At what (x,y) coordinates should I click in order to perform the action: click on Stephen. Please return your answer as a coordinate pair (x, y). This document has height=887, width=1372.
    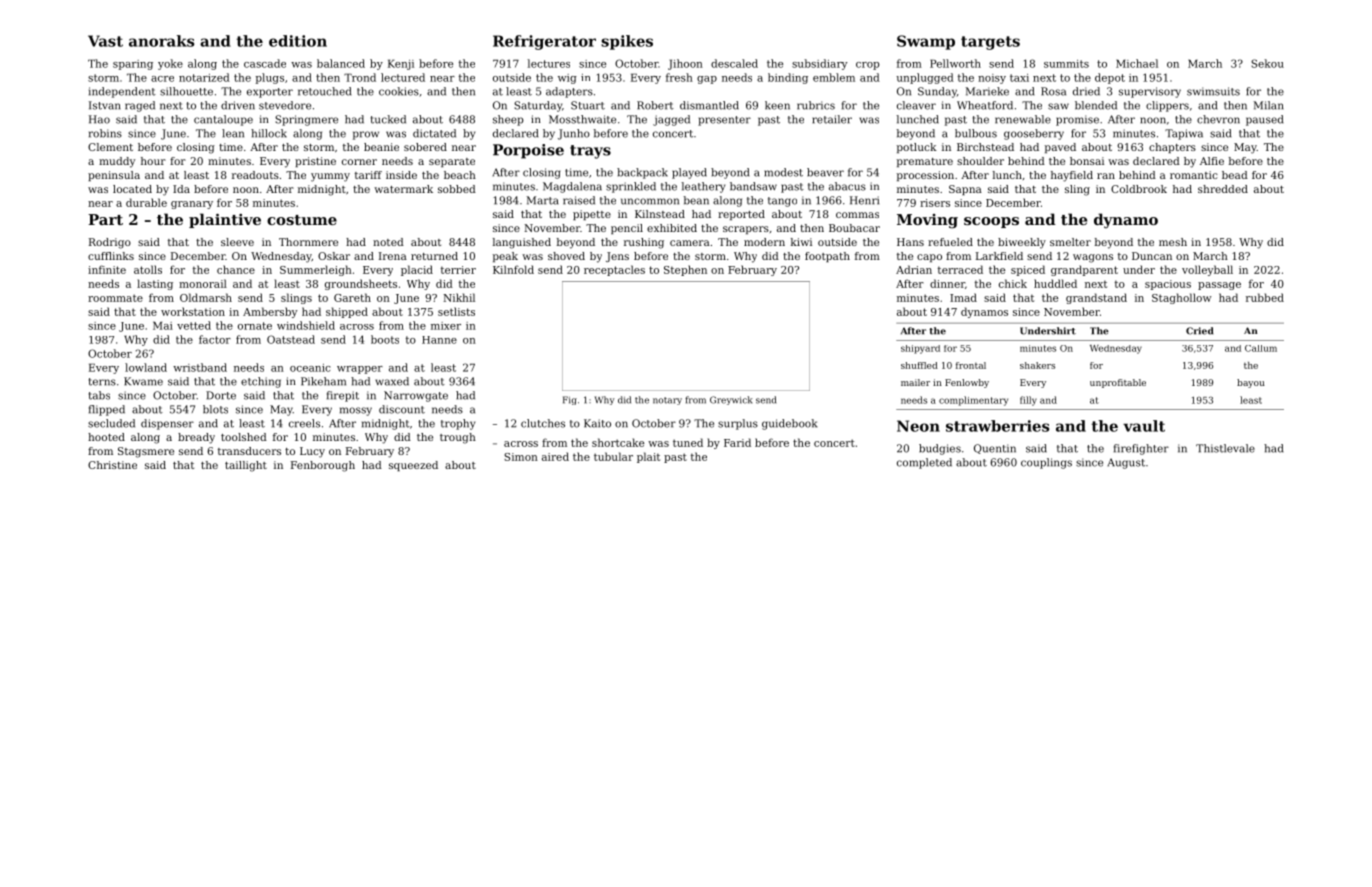
    Looking at the image, I should click on (685, 270).
